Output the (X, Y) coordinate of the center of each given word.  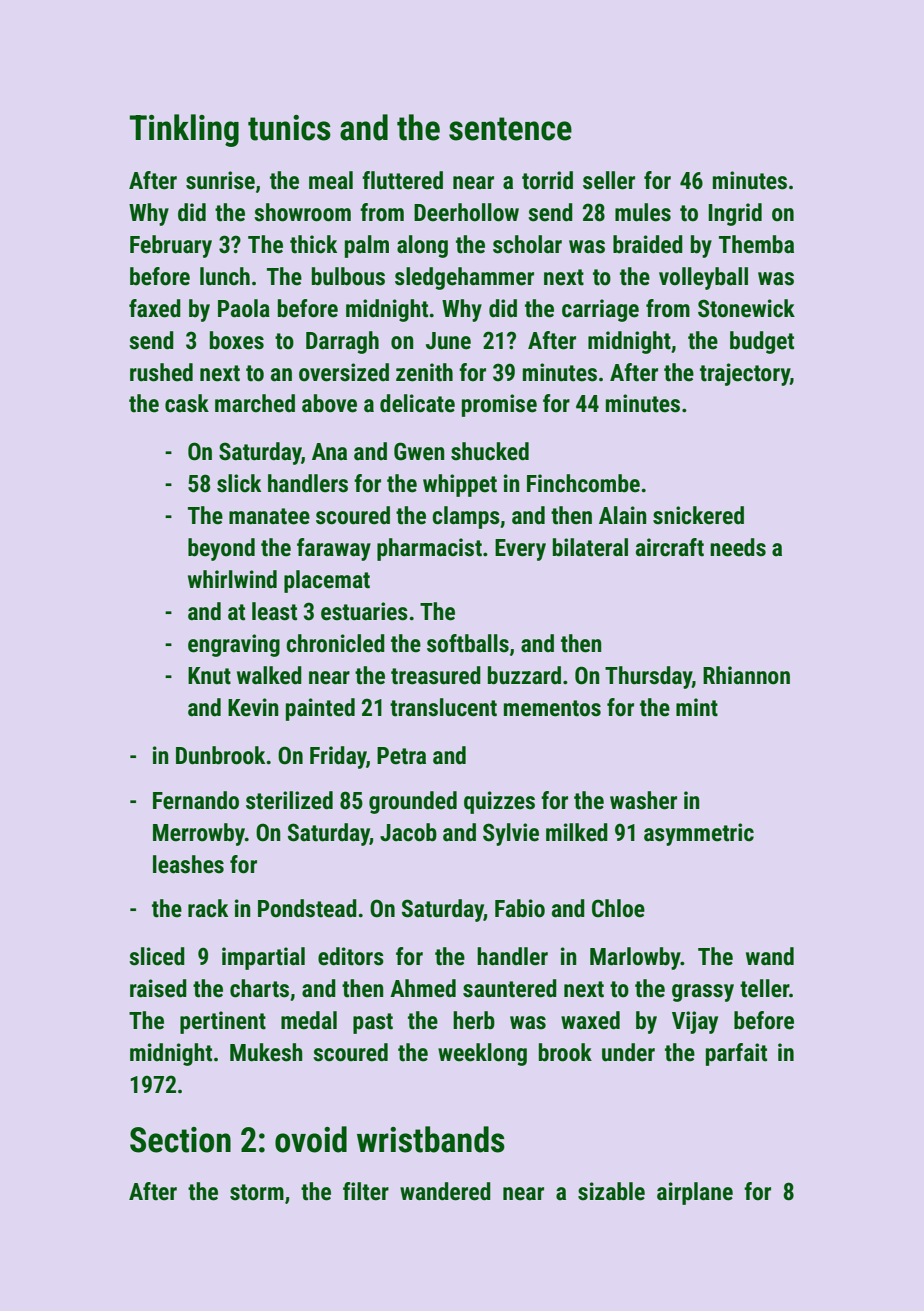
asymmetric (699, 834)
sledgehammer (464, 278)
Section (180, 1140)
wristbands (431, 1139)
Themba (756, 244)
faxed (155, 308)
